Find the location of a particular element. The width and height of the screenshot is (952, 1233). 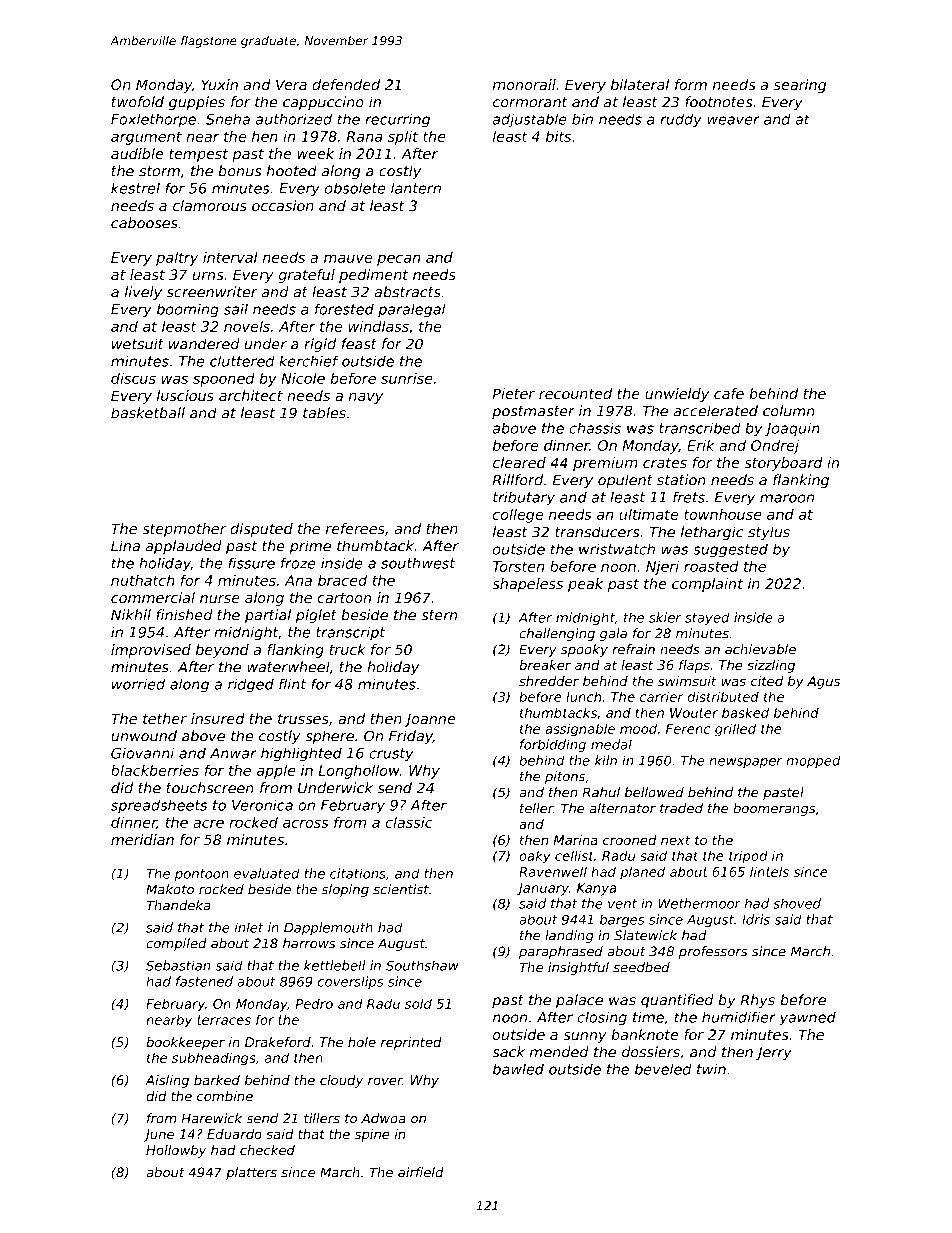

Vera is located at coordinates (291, 84).
